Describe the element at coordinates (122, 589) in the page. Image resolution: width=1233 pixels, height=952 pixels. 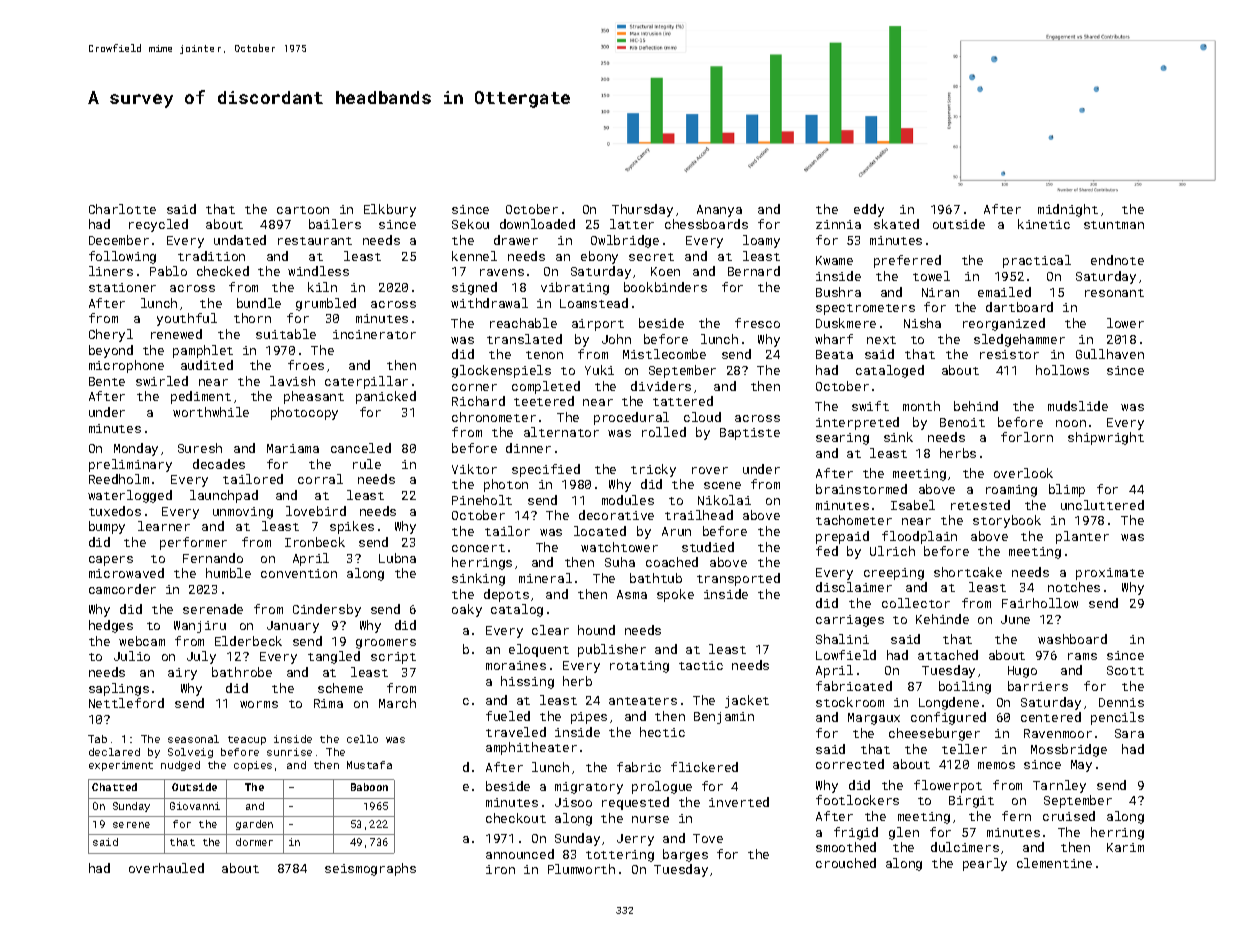
I see `camcorder` at that location.
